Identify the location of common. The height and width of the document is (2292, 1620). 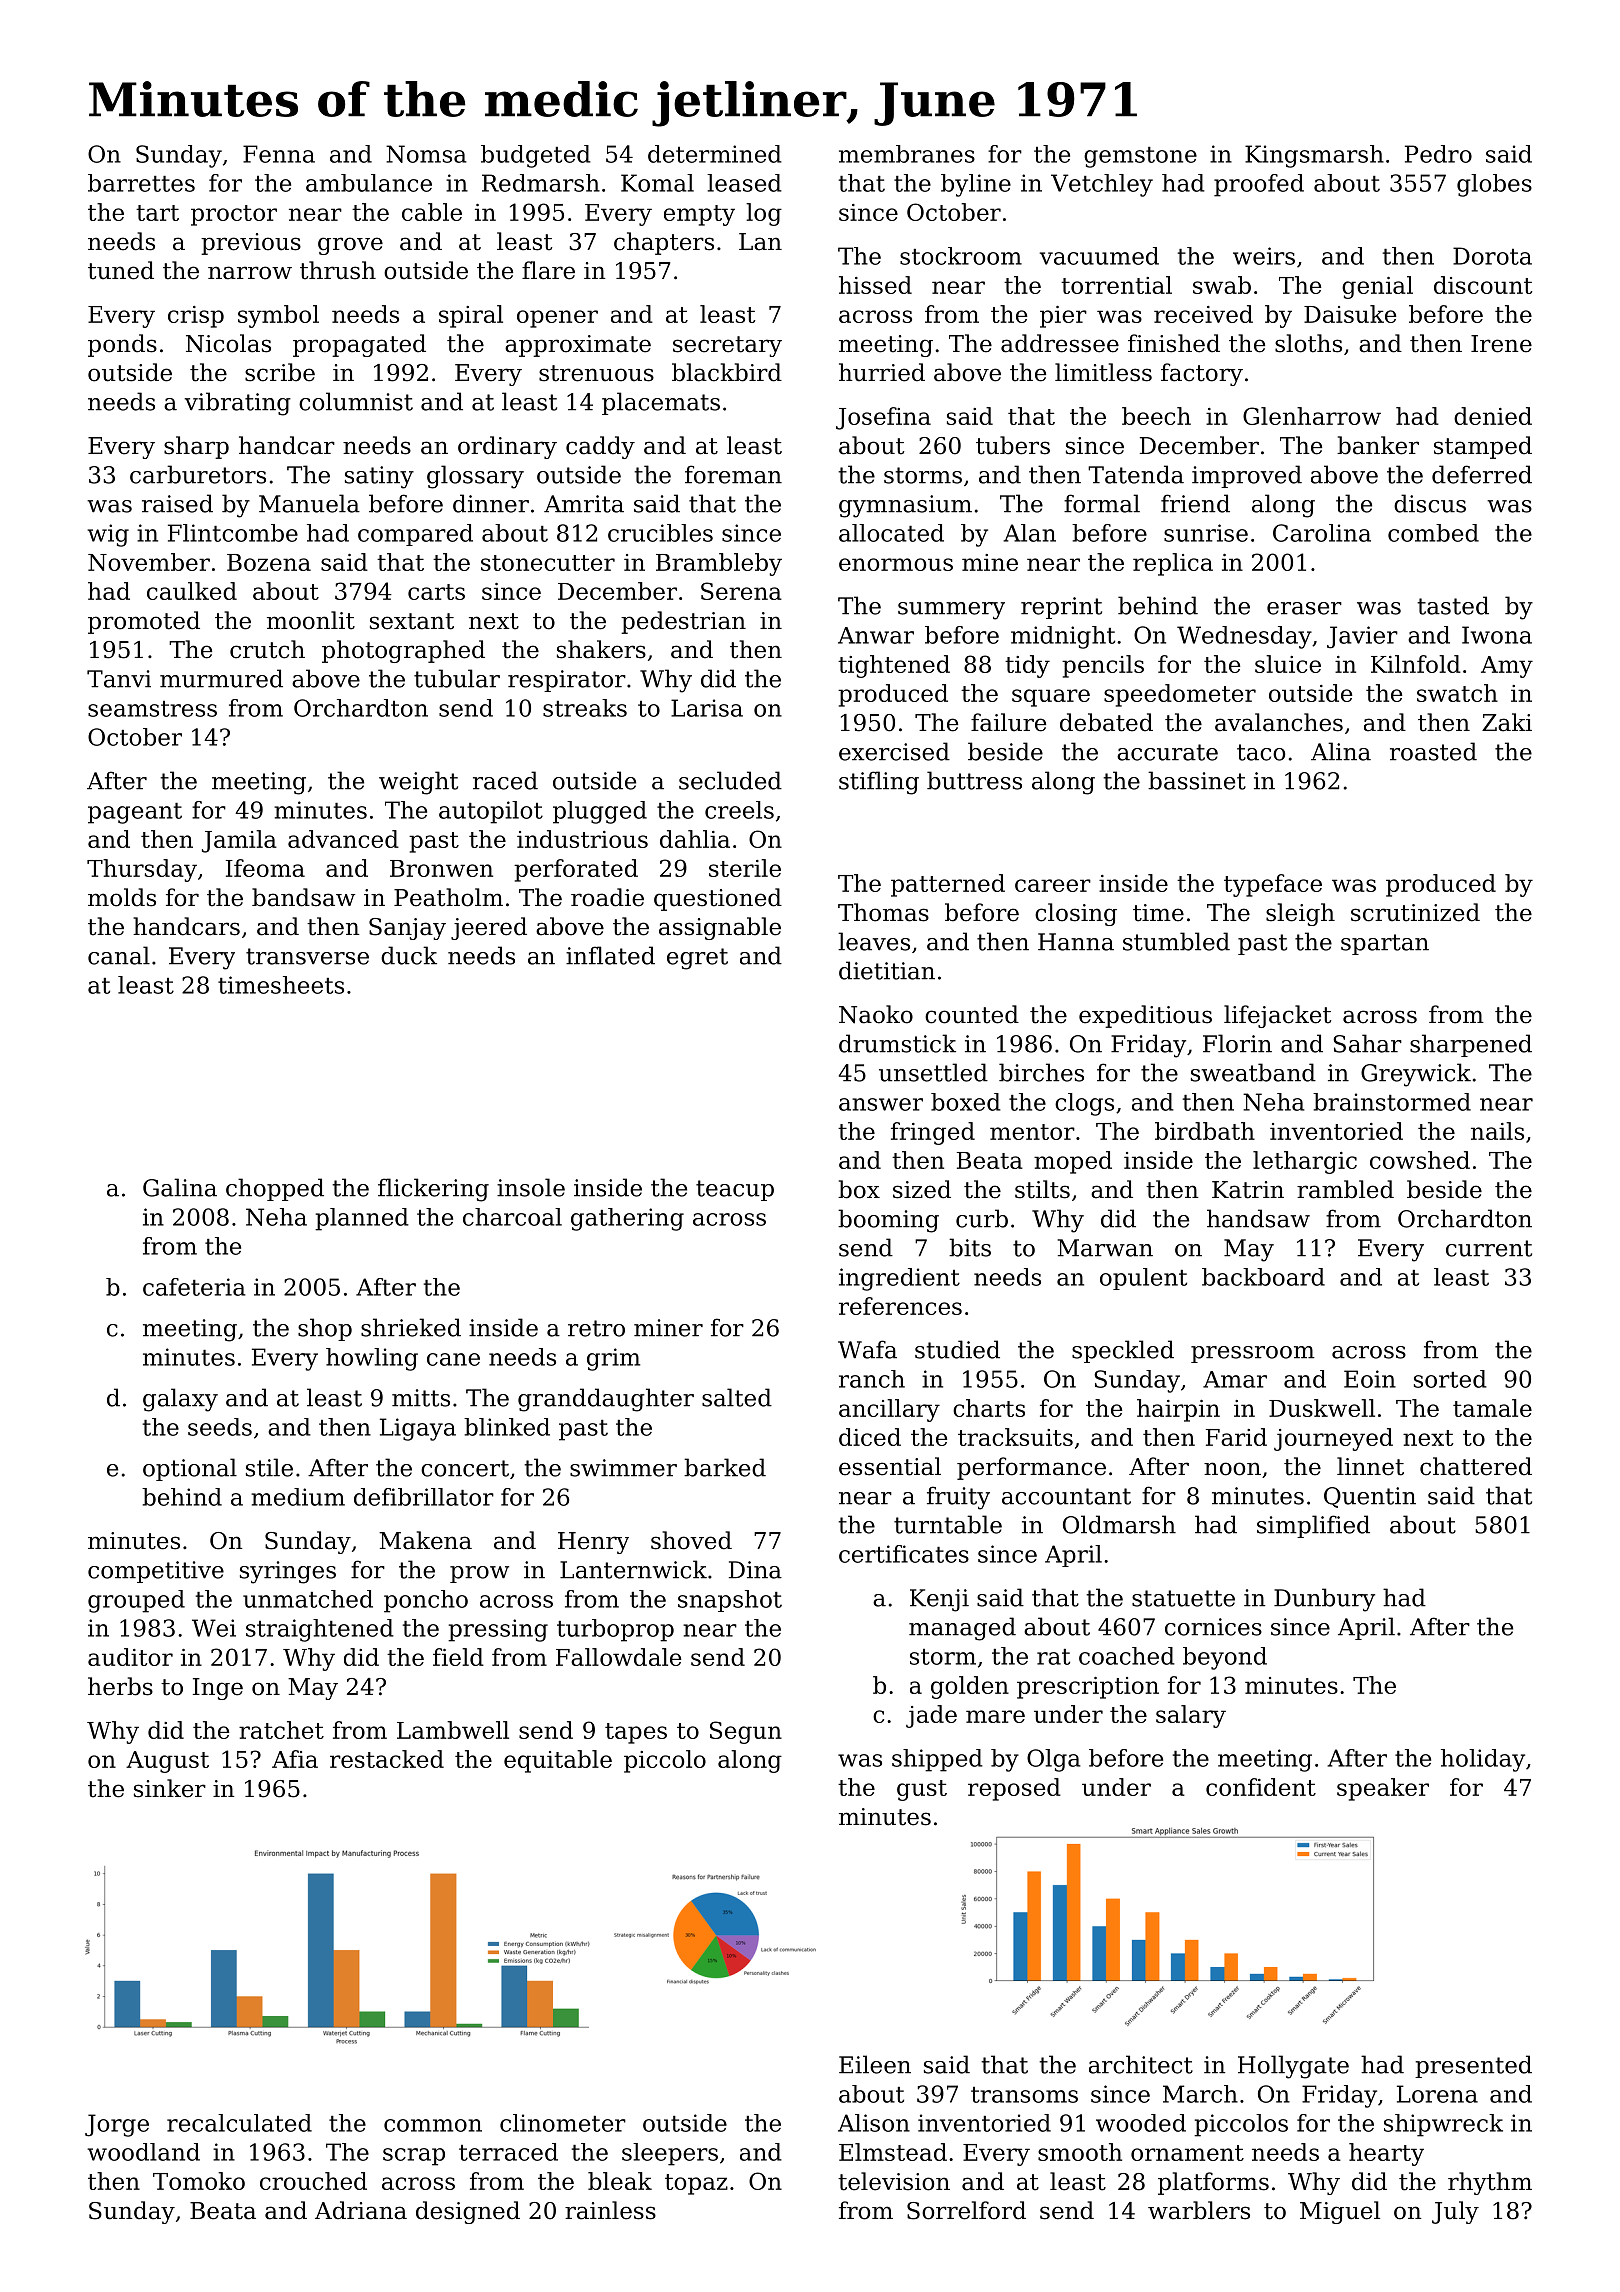
(433, 2125).
